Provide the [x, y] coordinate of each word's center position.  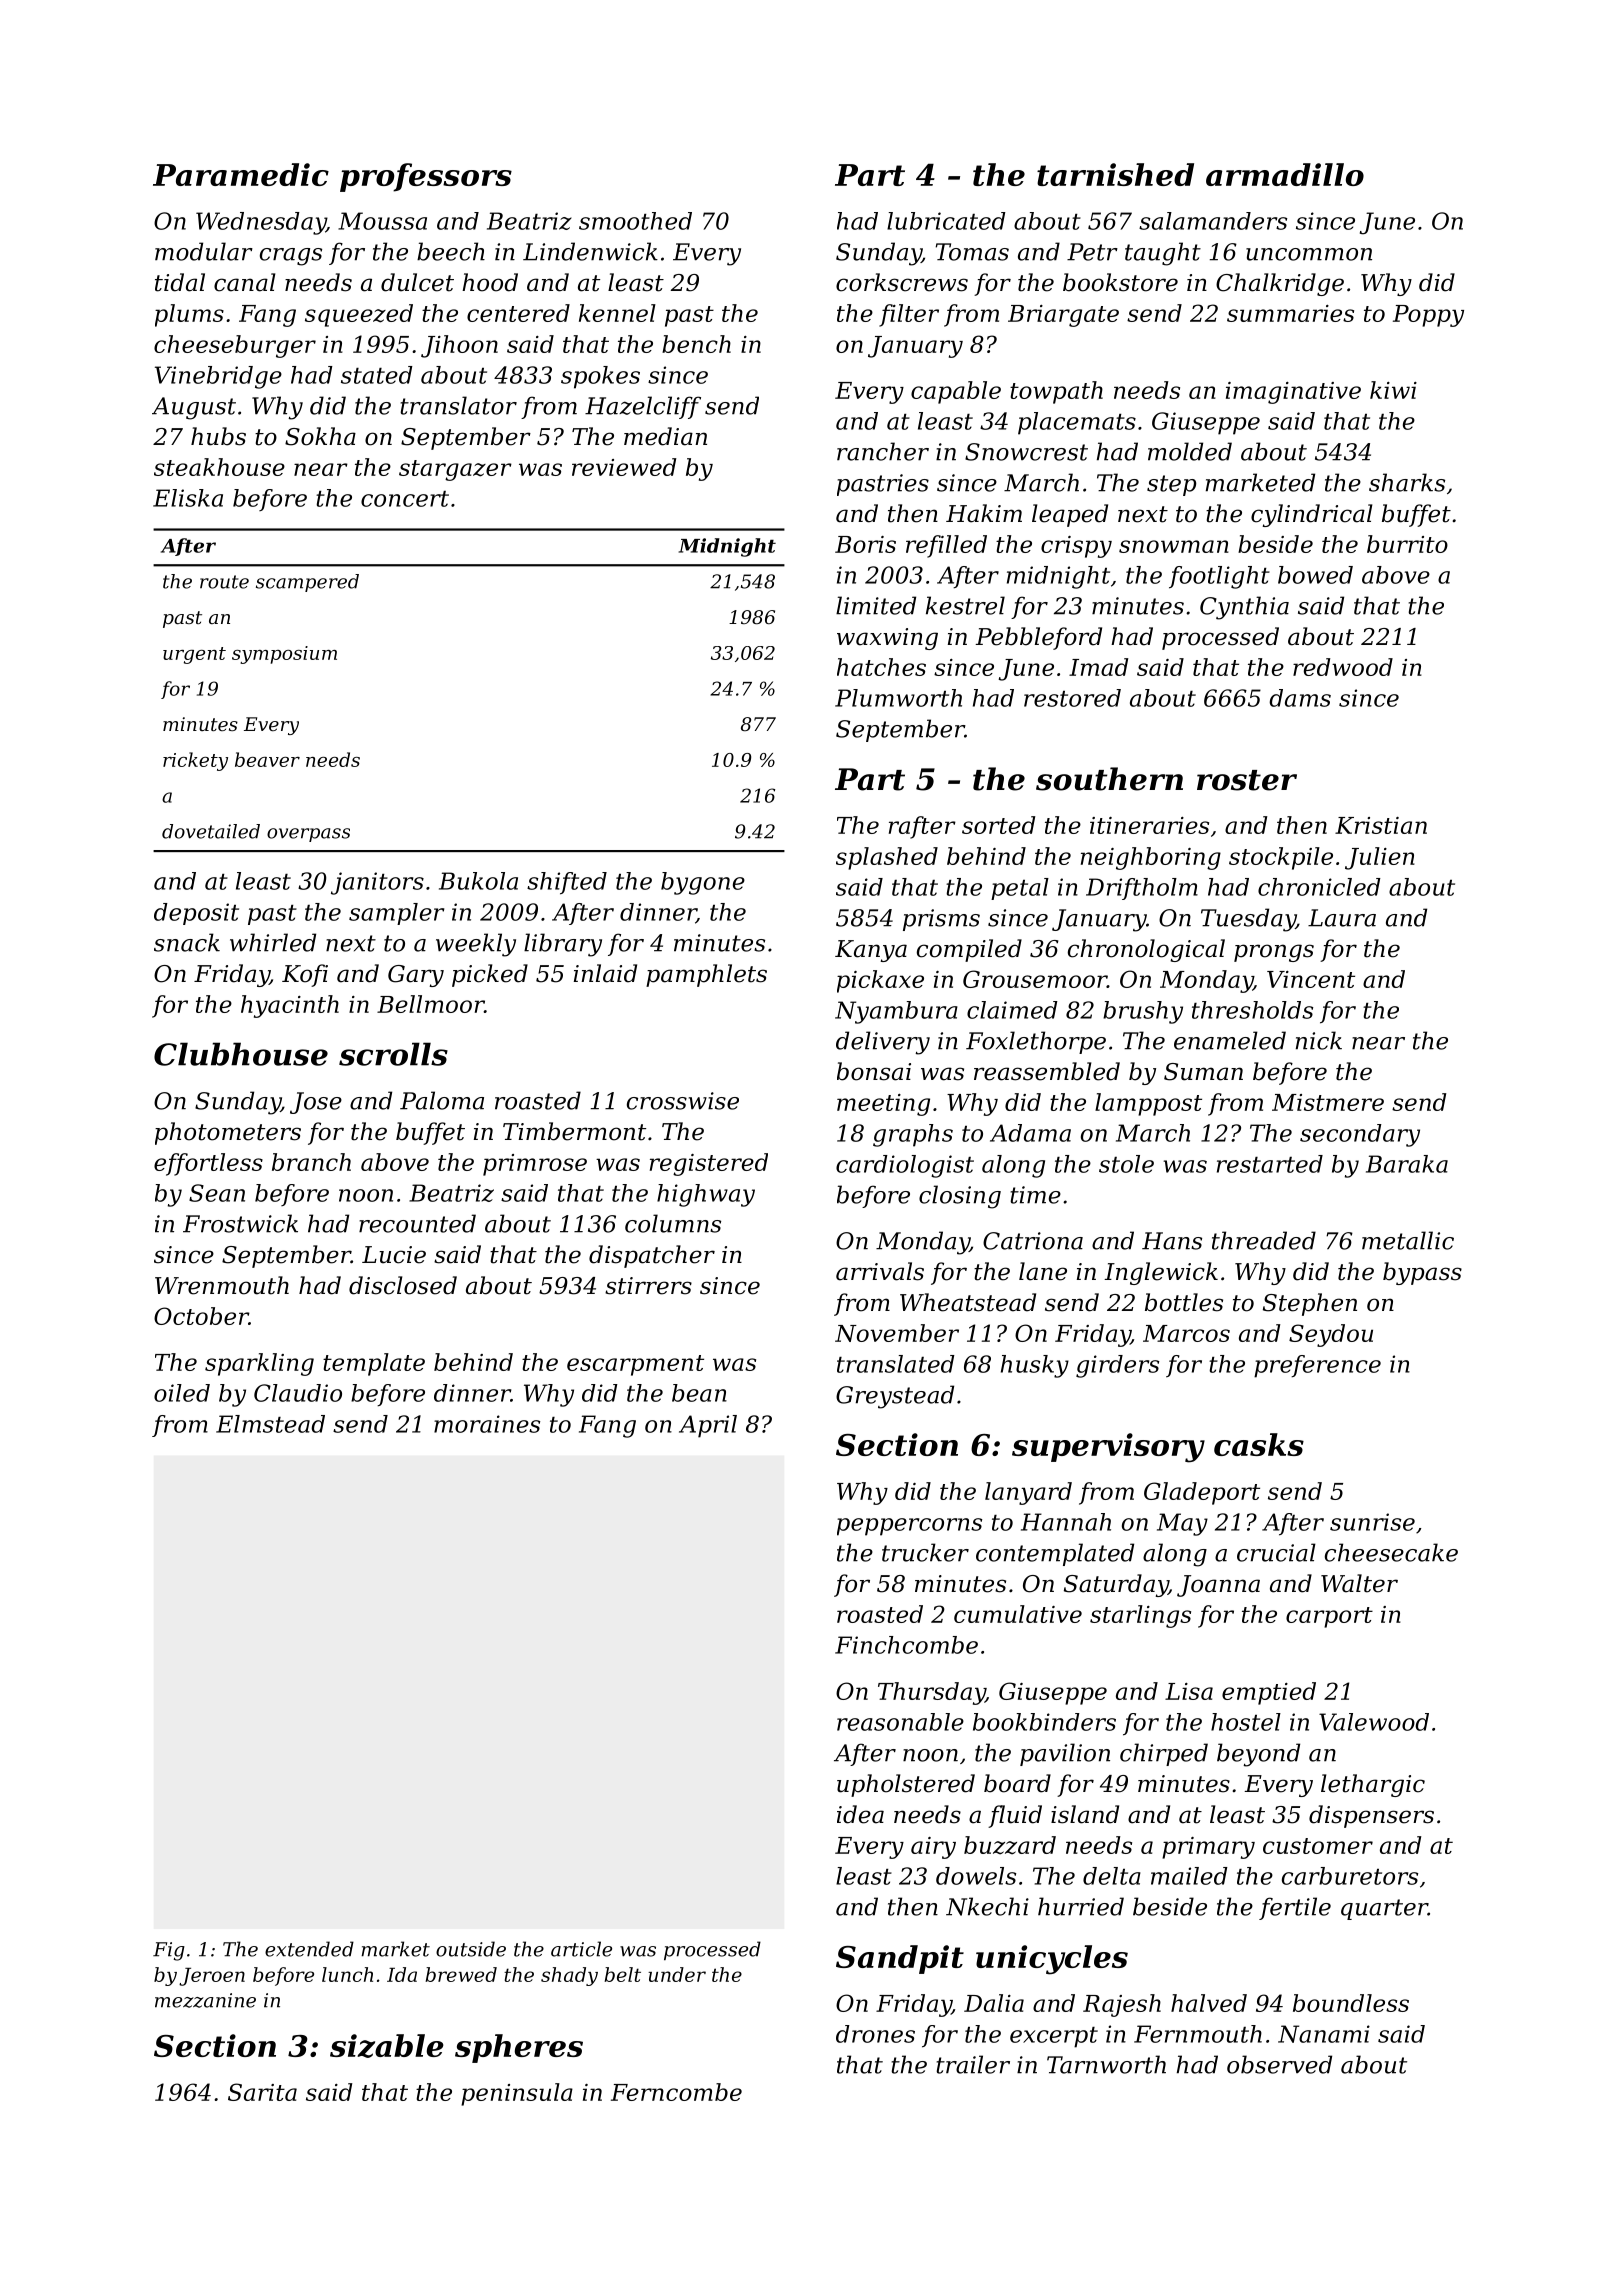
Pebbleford [1038, 638]
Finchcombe [906, 1645]
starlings [1140, 1616]
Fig [169, 1951]
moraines [487, 1424]
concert [405, 499]
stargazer [455, 470]
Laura [1342, 918]
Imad [1098, 667]
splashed [887, 858]
